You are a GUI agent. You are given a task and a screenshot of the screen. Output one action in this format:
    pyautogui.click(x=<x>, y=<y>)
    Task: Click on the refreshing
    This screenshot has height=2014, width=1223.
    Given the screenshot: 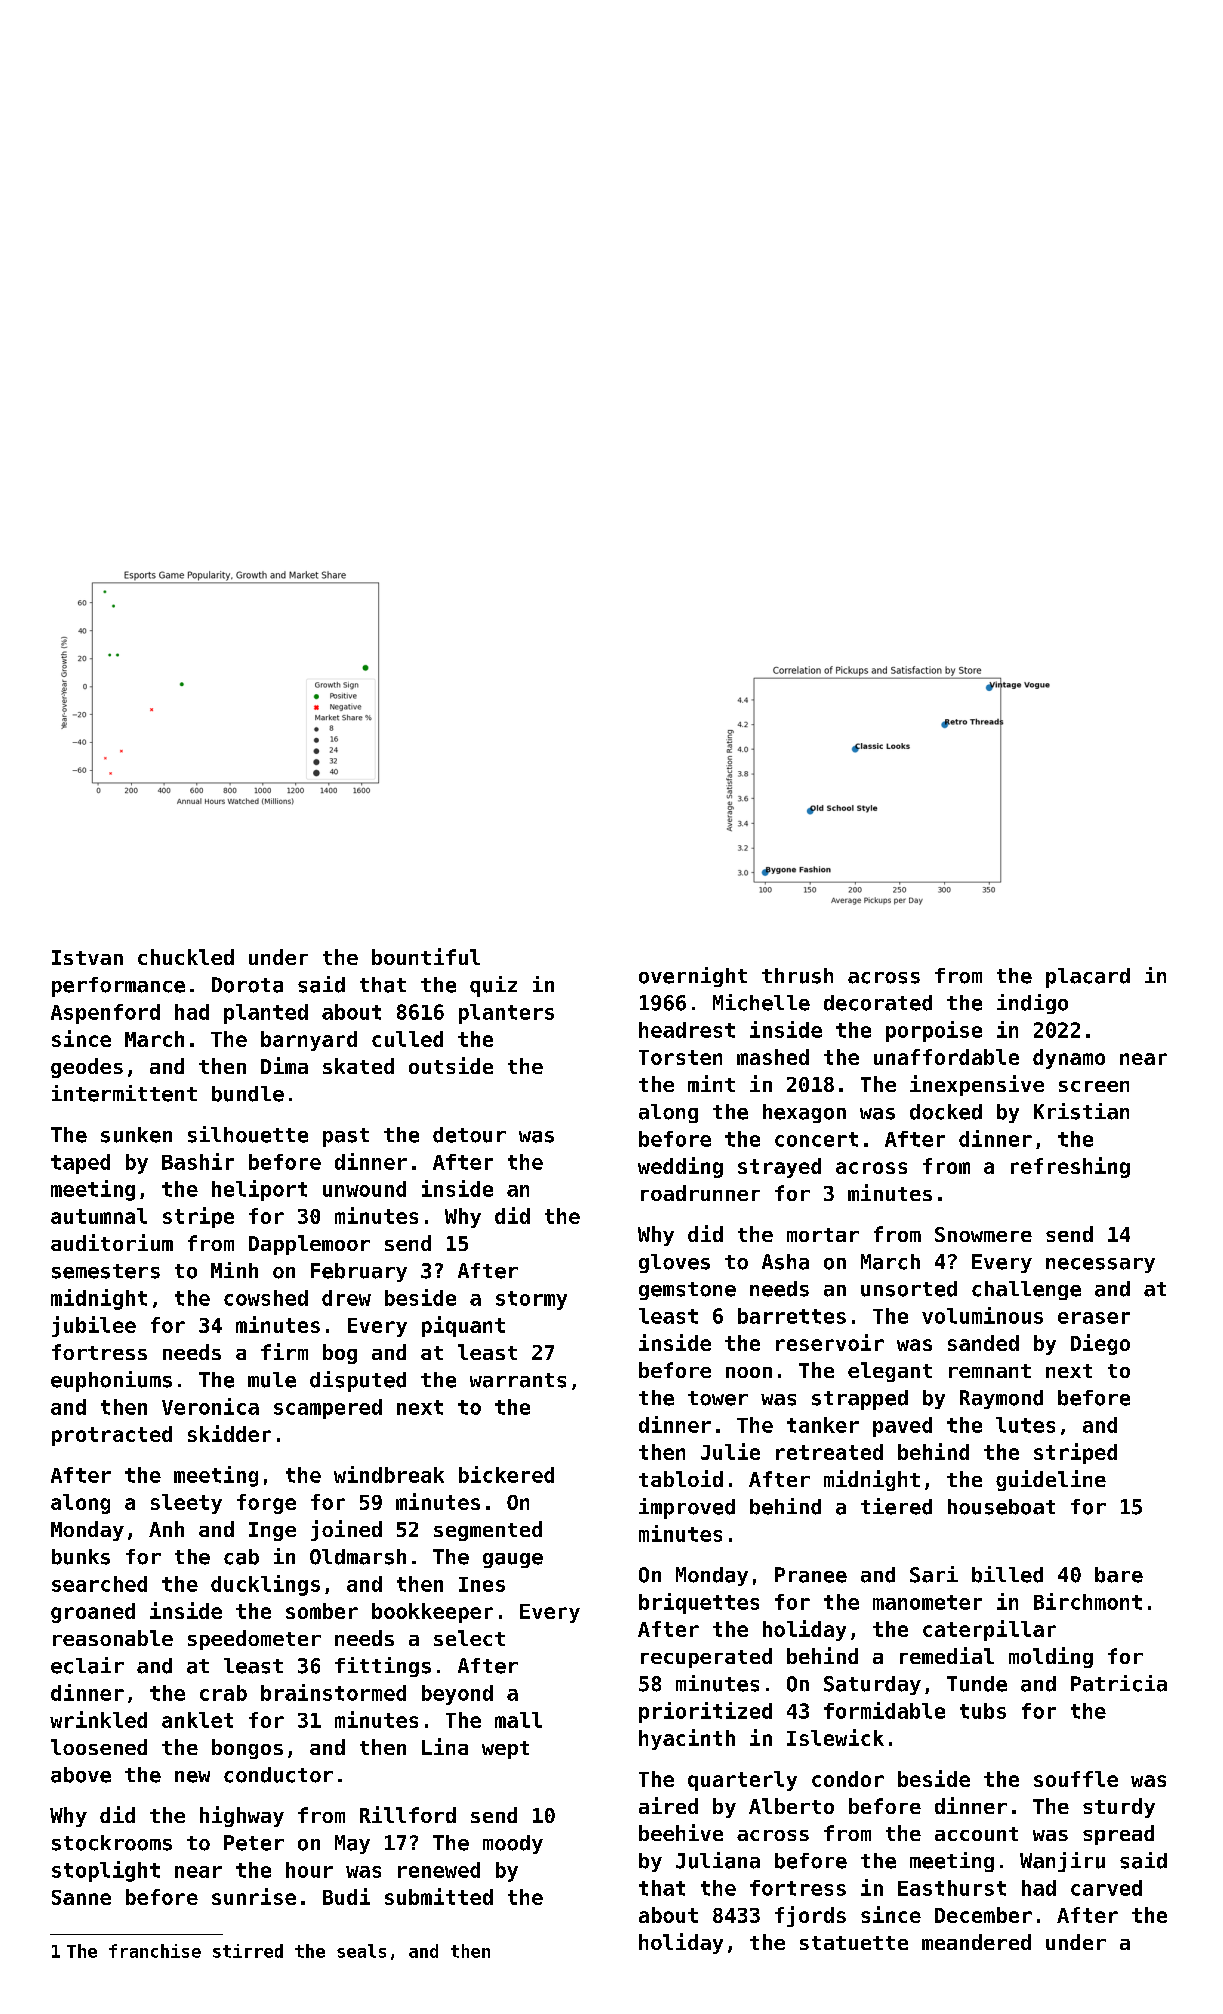 What is the action you would take?
    pyautogui.click(x=1070, y=1167)
